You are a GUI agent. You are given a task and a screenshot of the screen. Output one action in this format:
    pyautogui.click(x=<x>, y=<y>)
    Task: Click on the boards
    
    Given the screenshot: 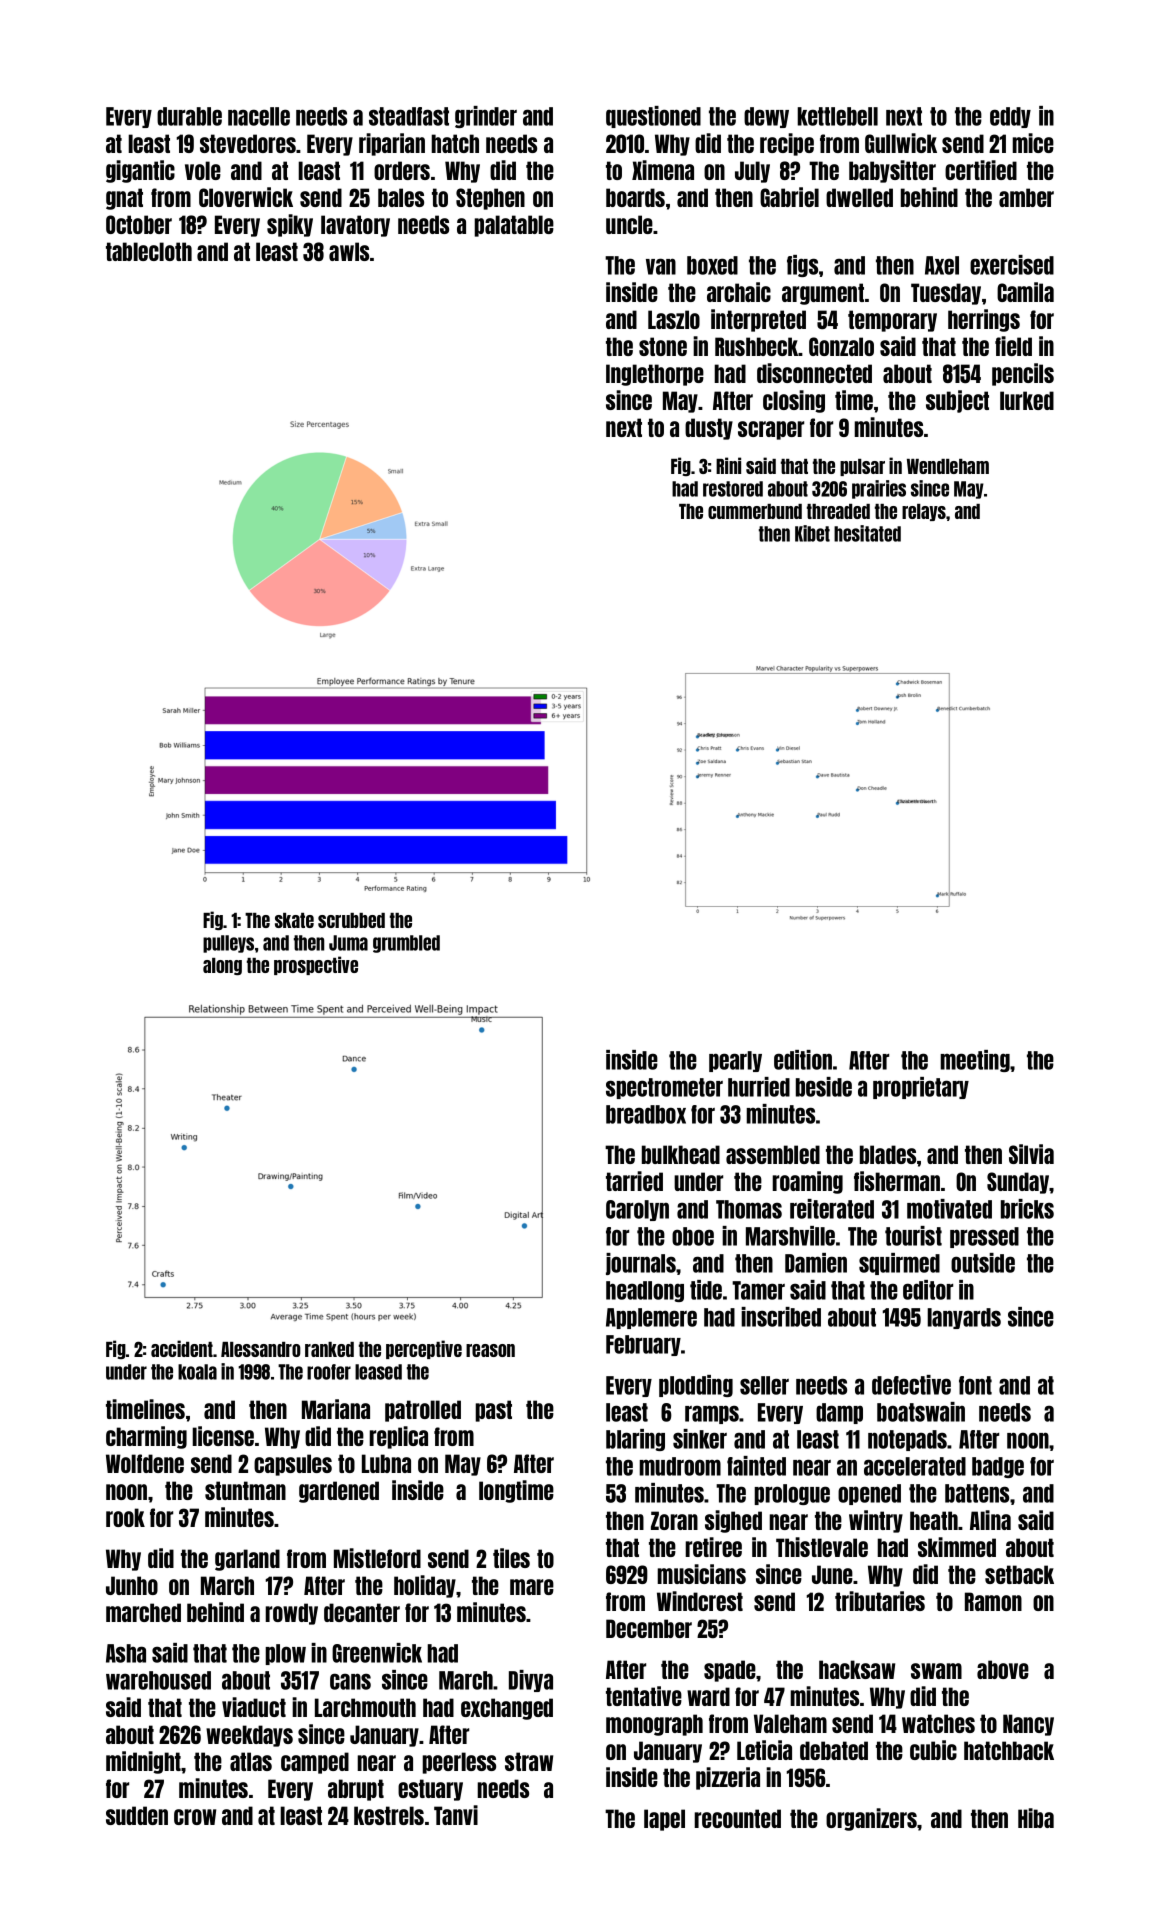 What is the action you would take?
    pyautogui.click(x=635, y=197)
